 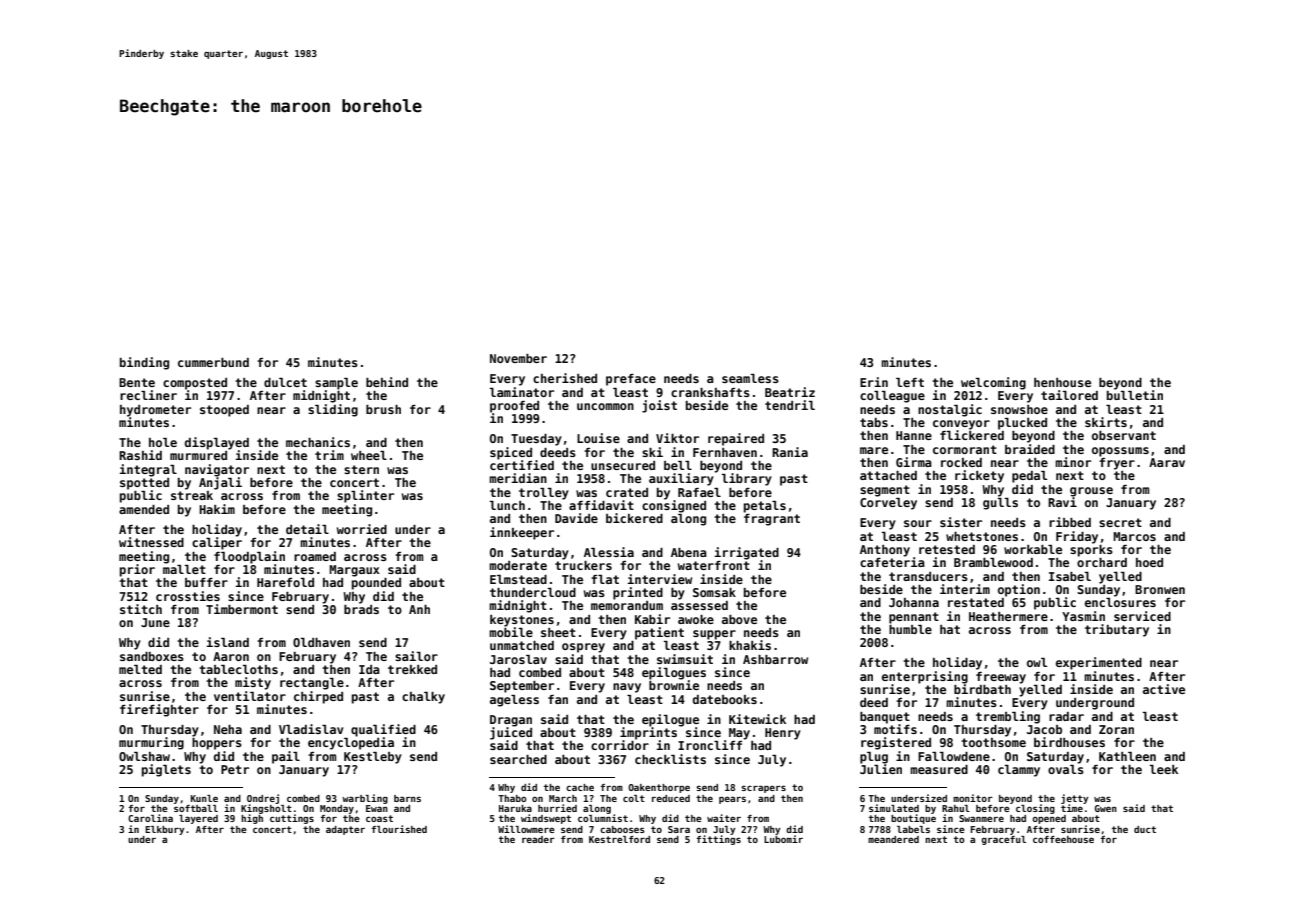 I want to click on crankshafts, so click(x=710, y=392).
